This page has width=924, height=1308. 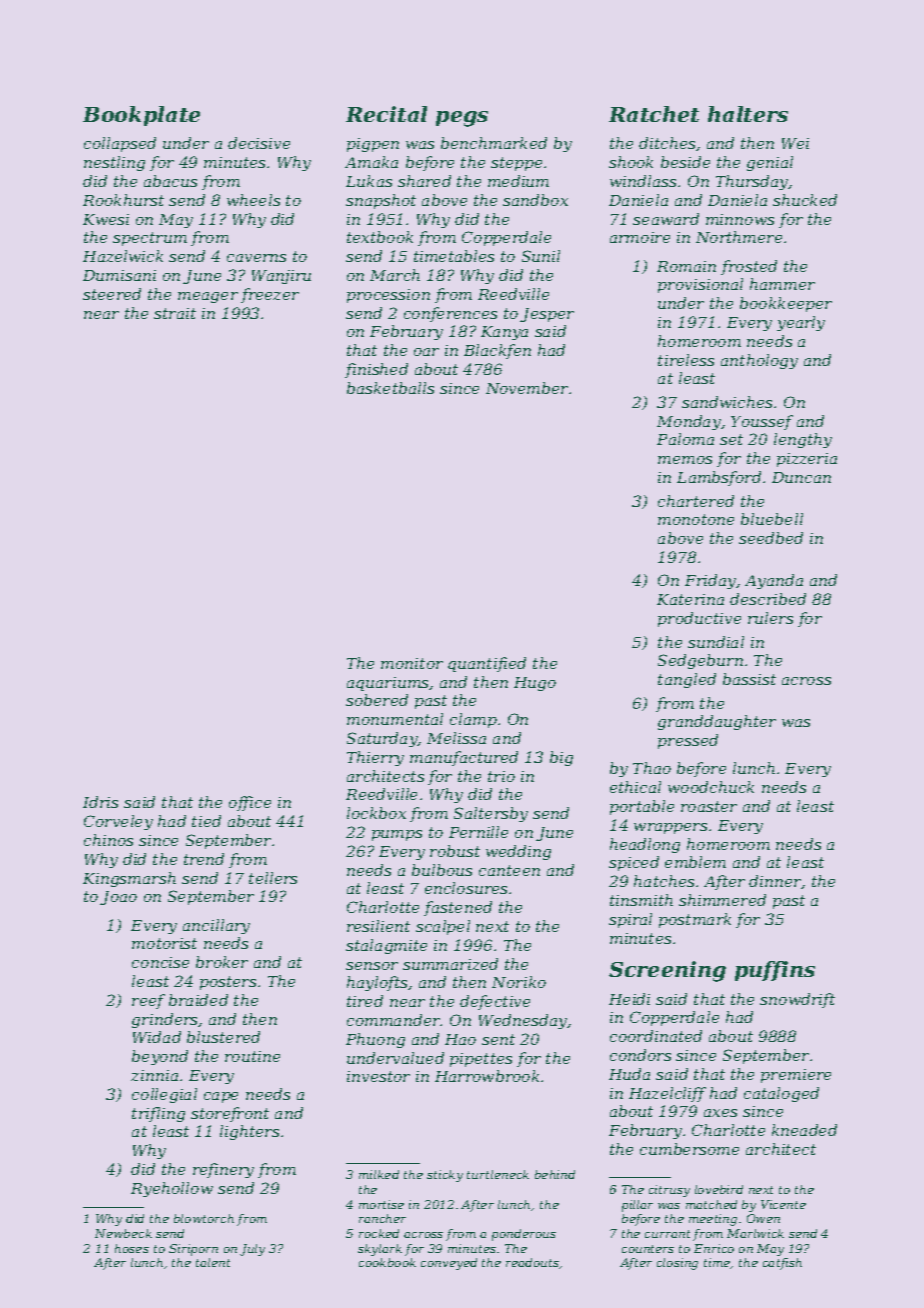 I want to click on halters, so click(x=748, y=114).
